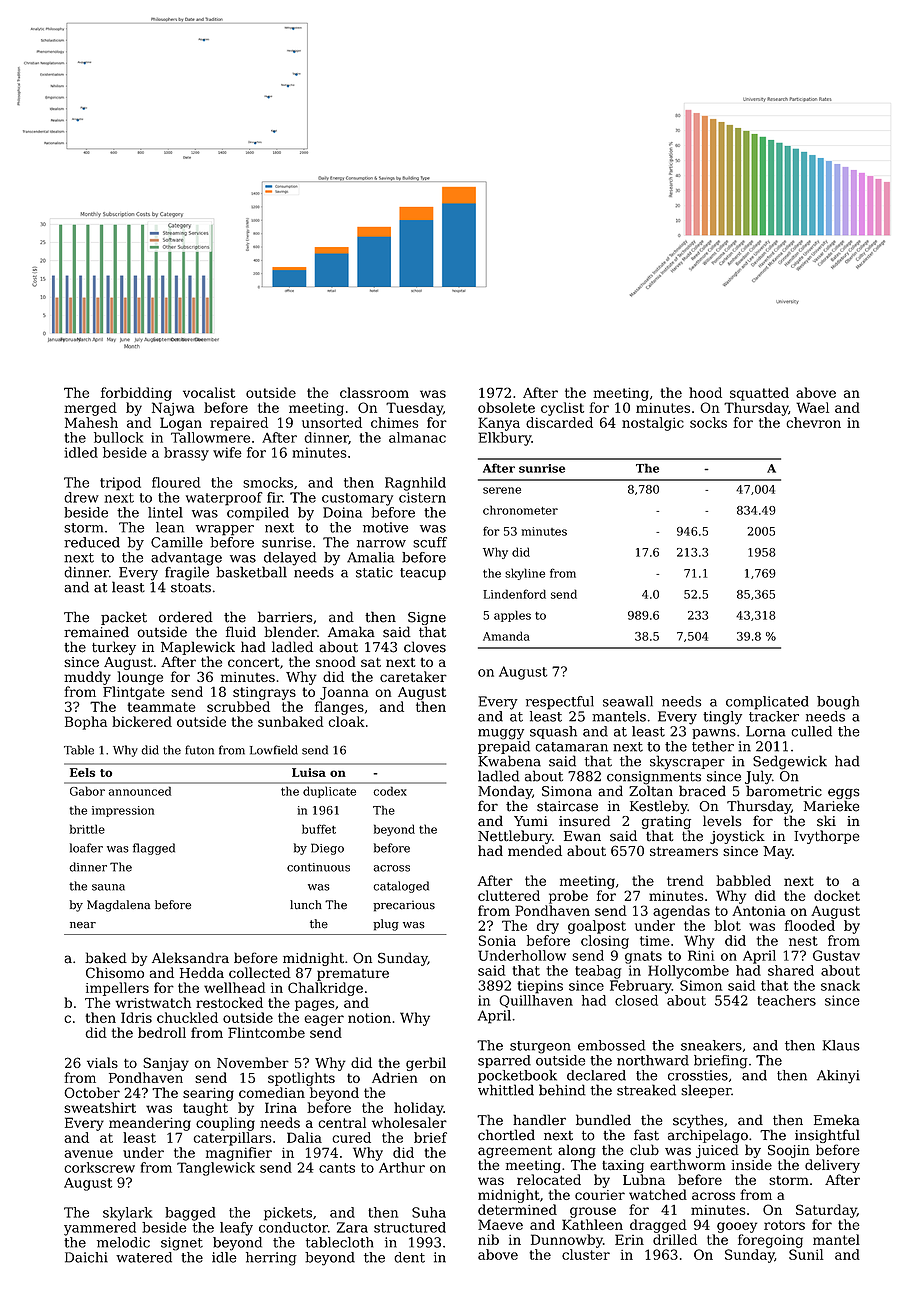  Describe the element at coordinates (429, 1212) in the page. I see `Suha` at that location.
